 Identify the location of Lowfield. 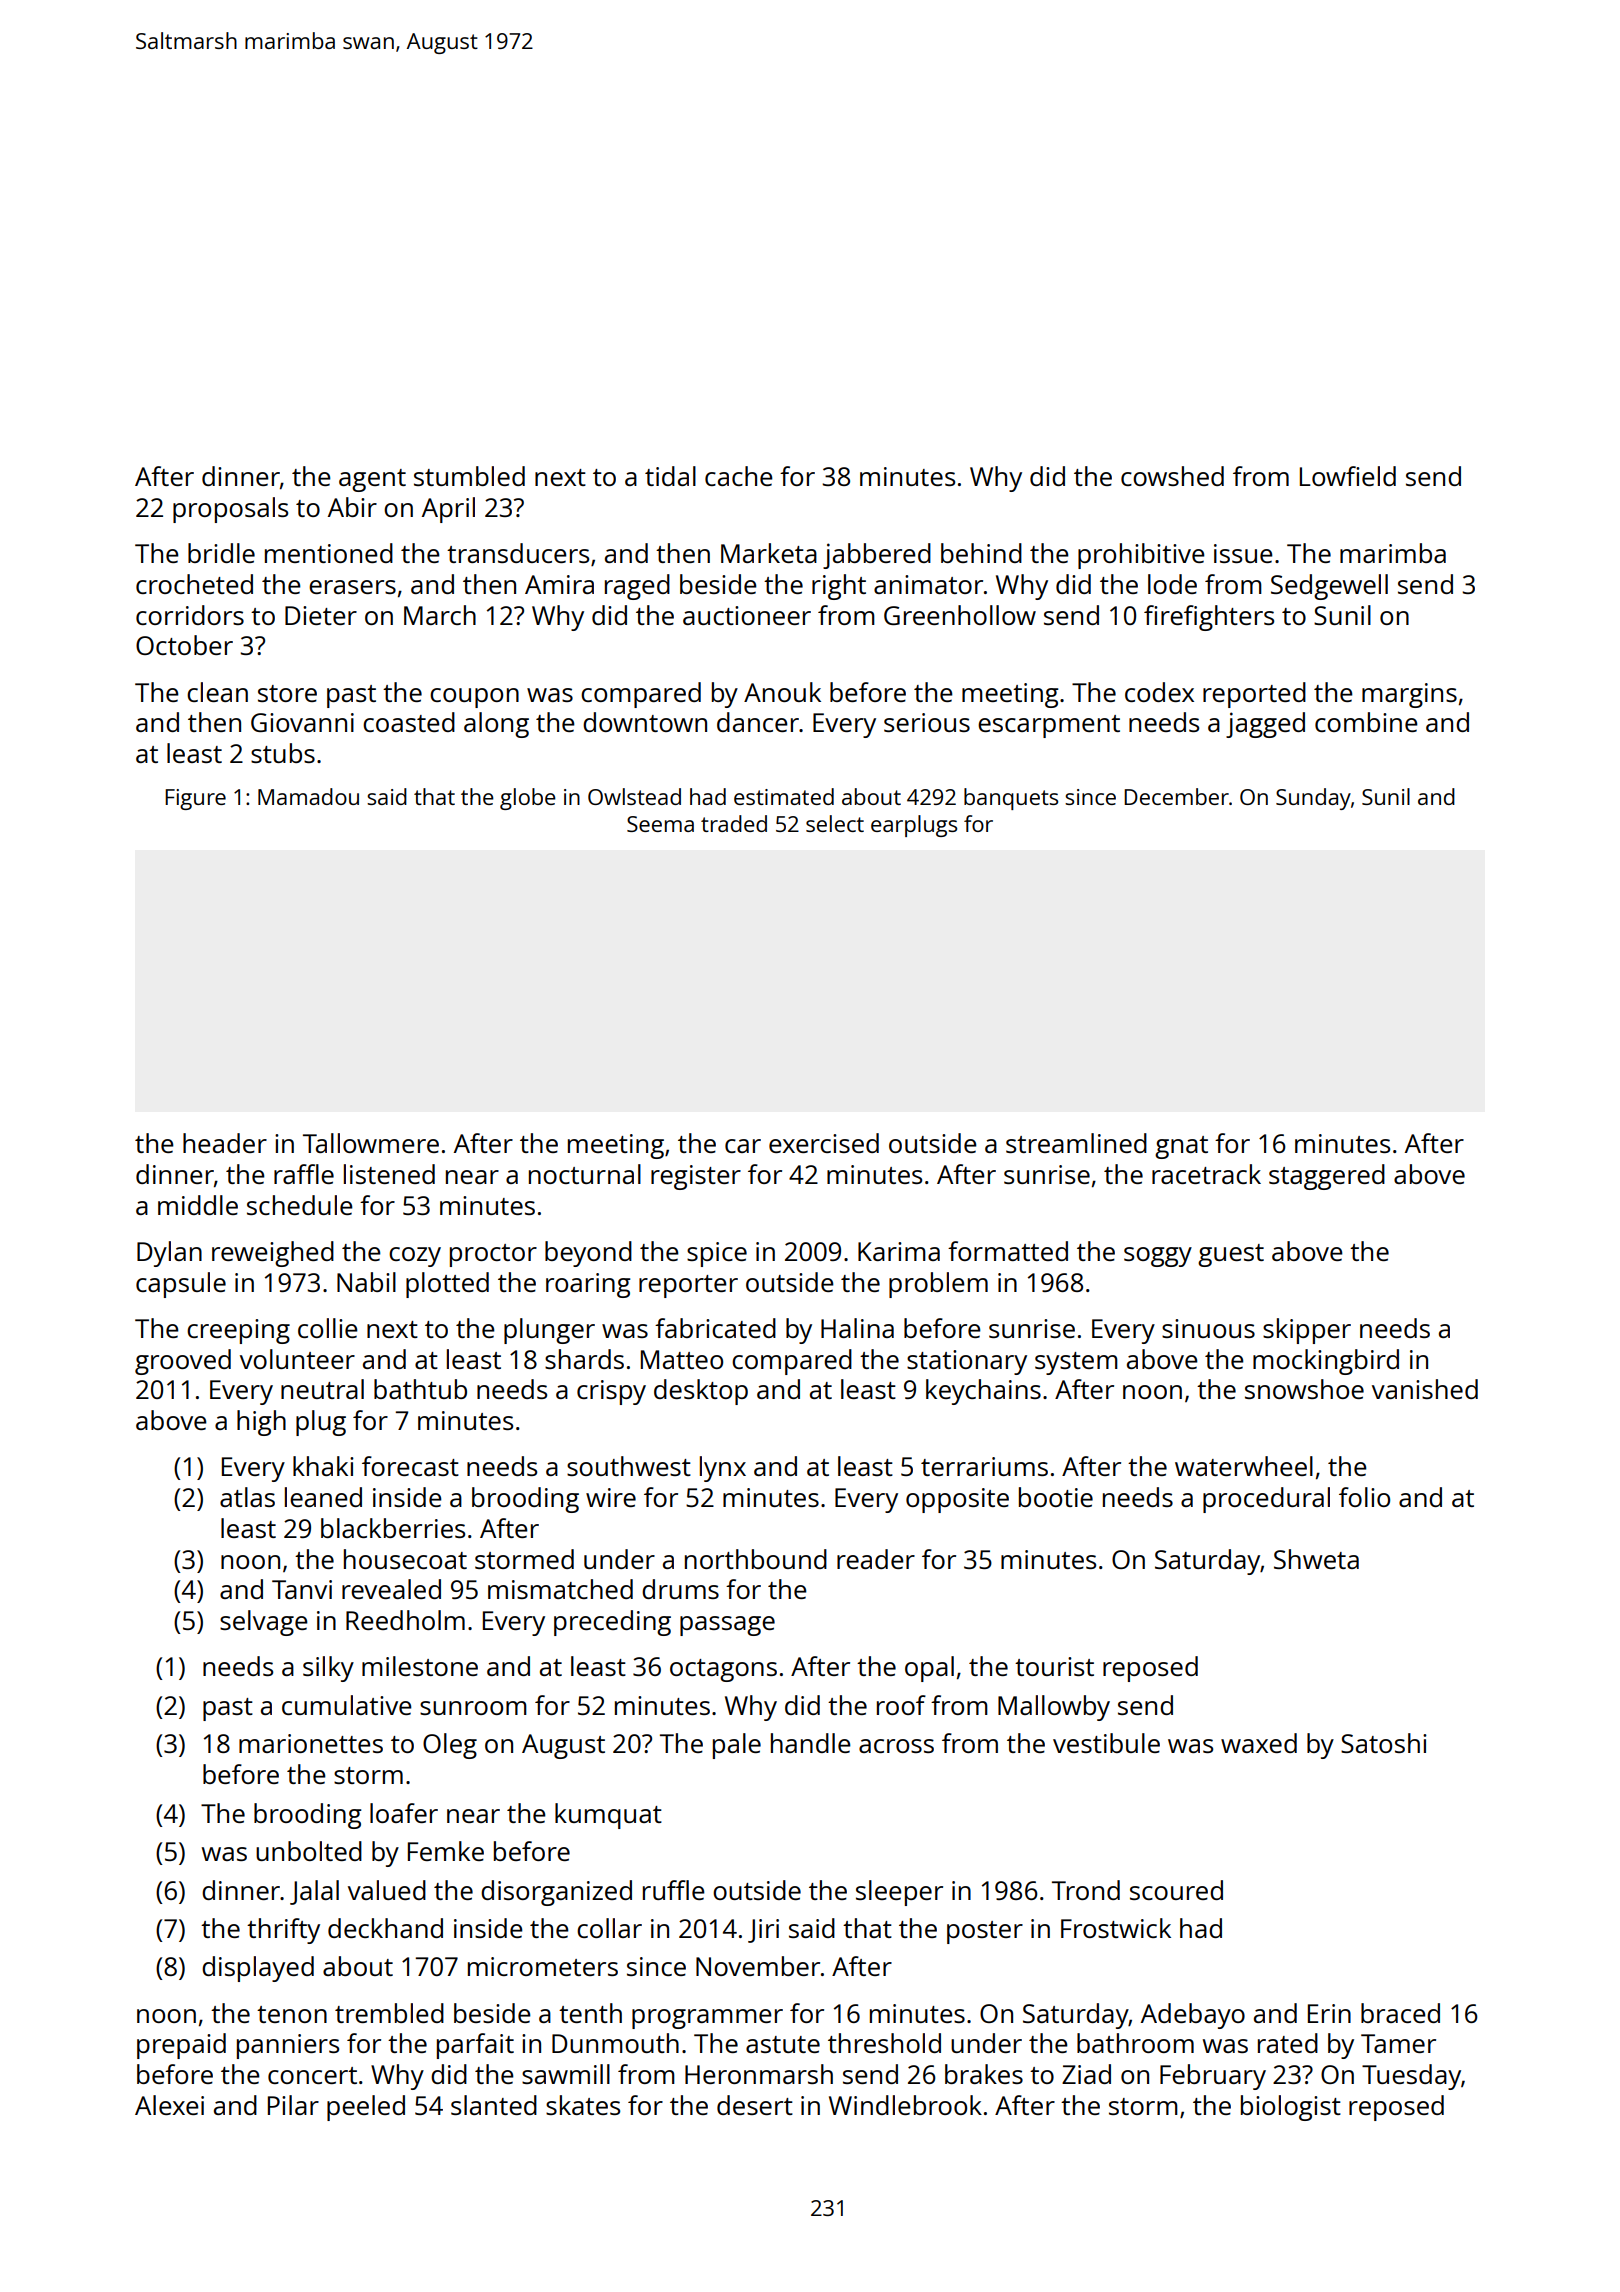
(1348, 476).
